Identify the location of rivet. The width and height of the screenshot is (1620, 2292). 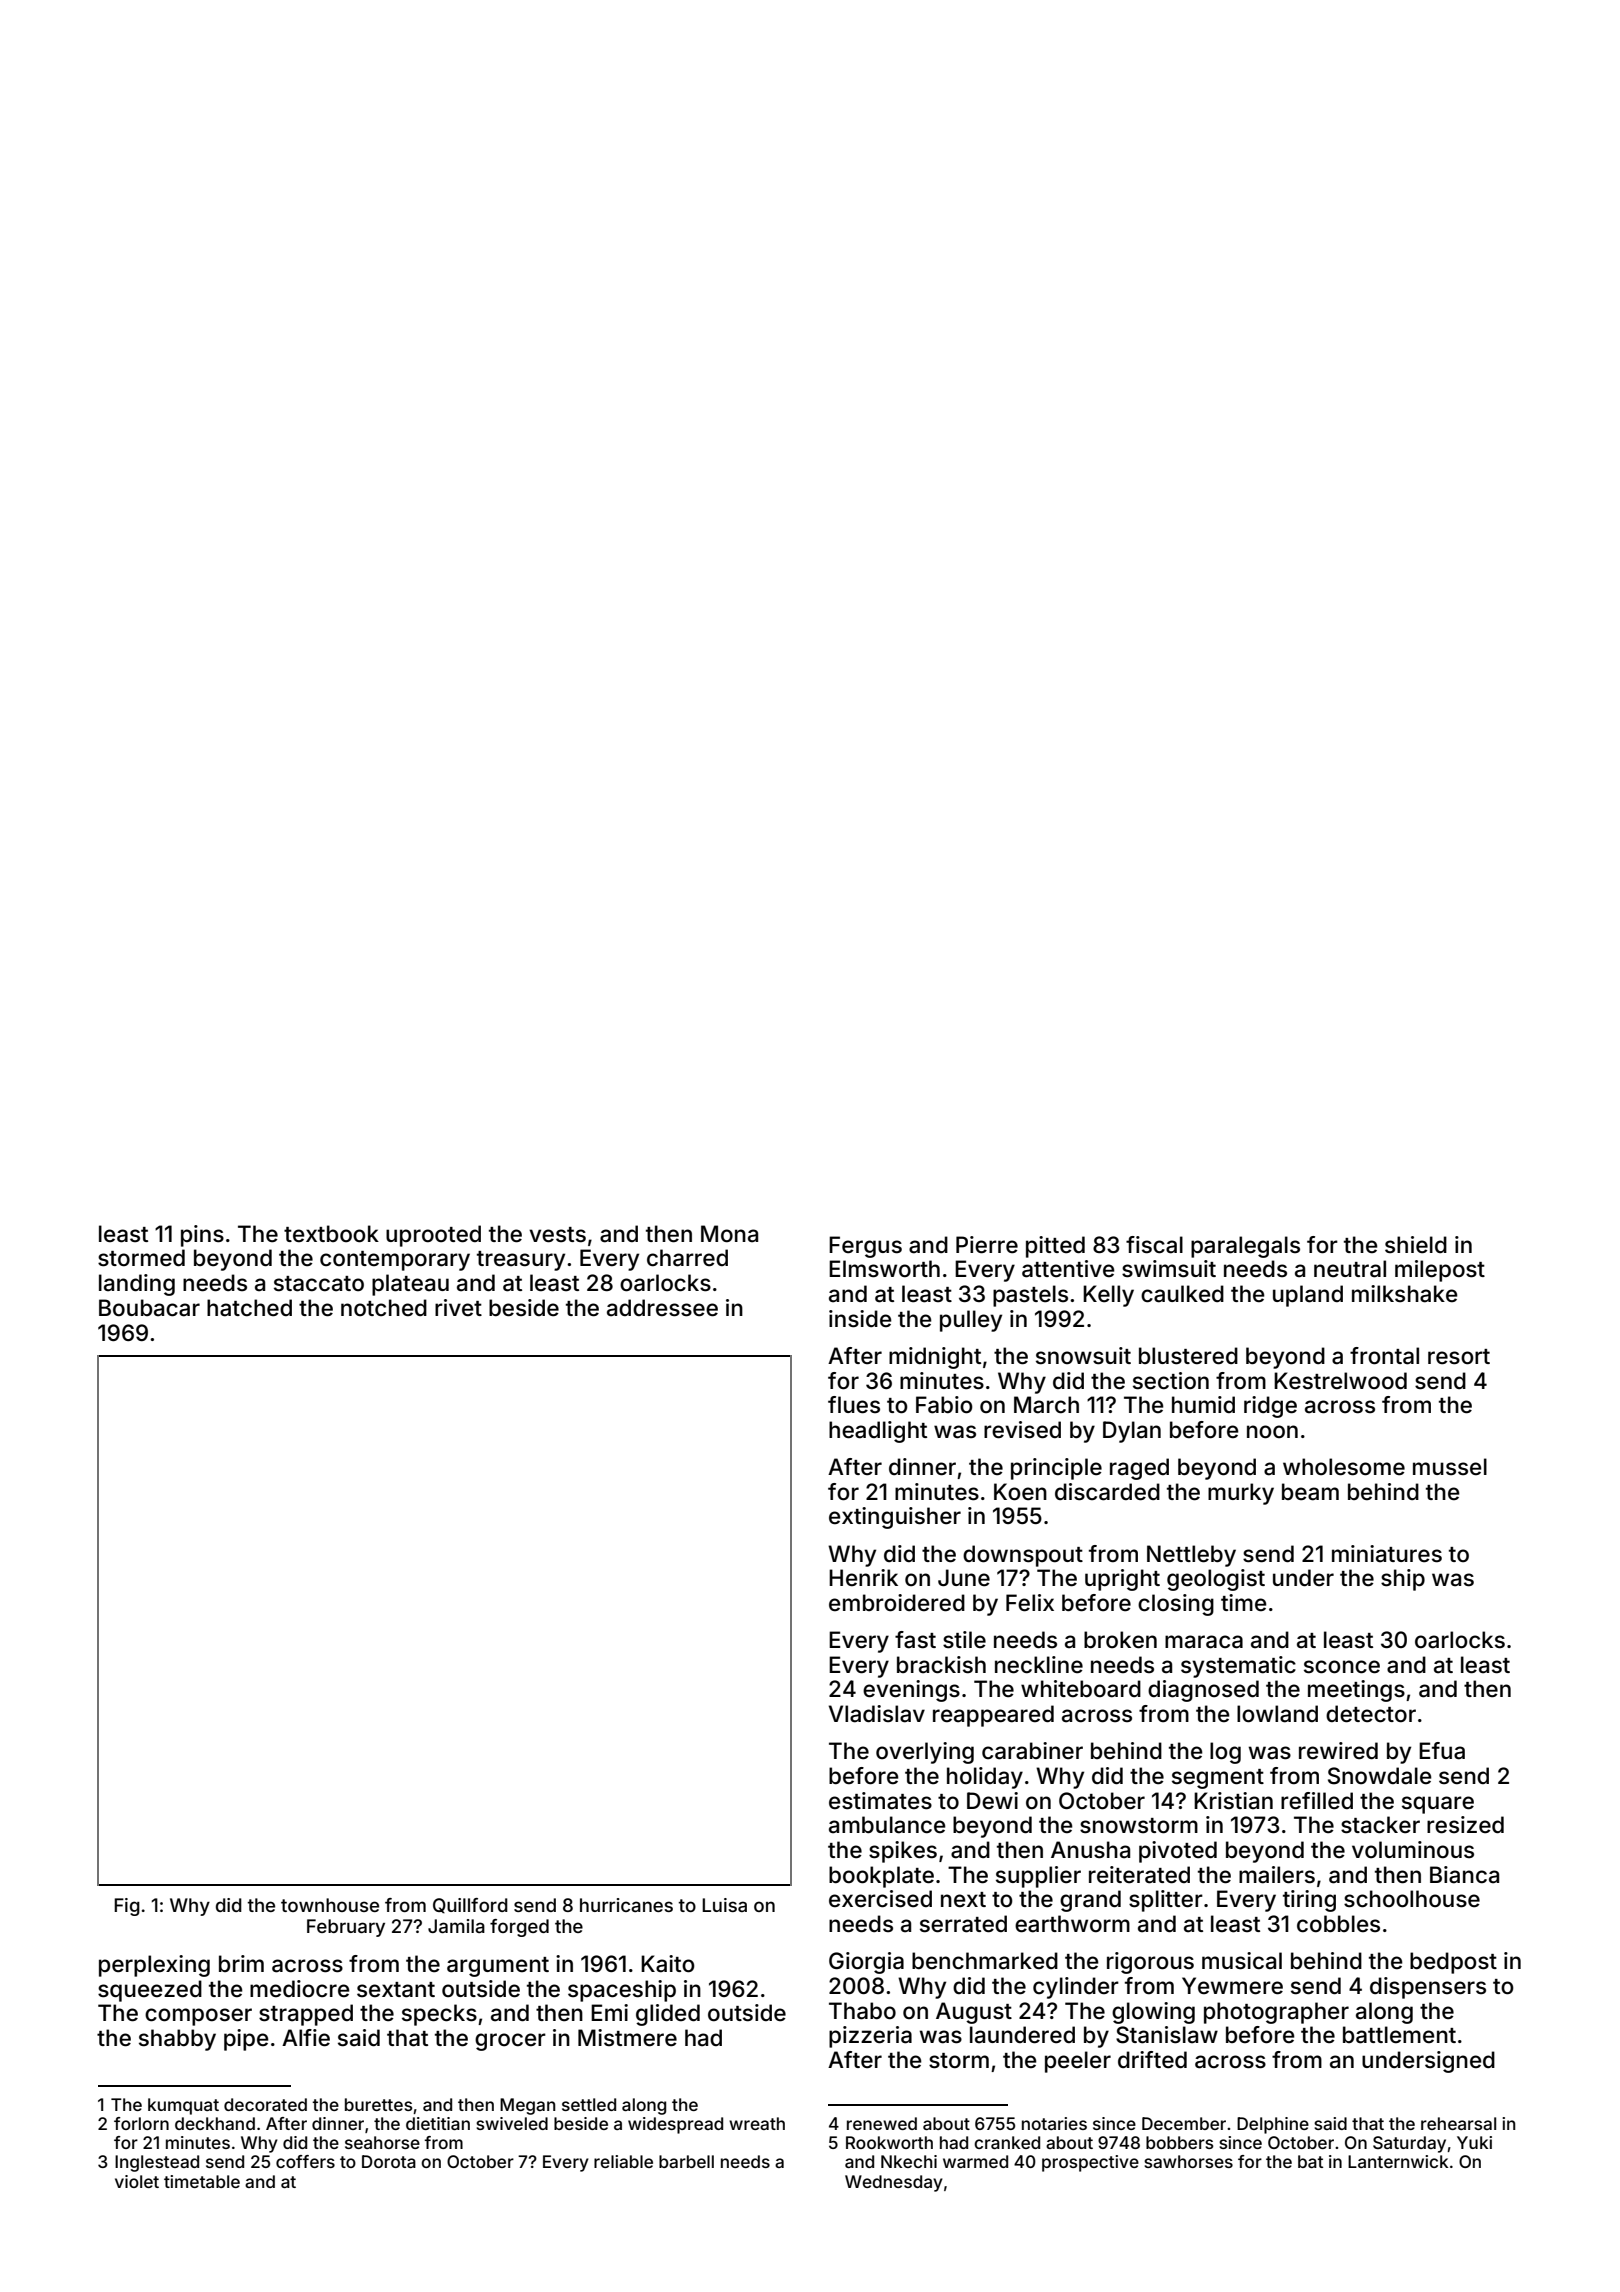
(458, 1307).
